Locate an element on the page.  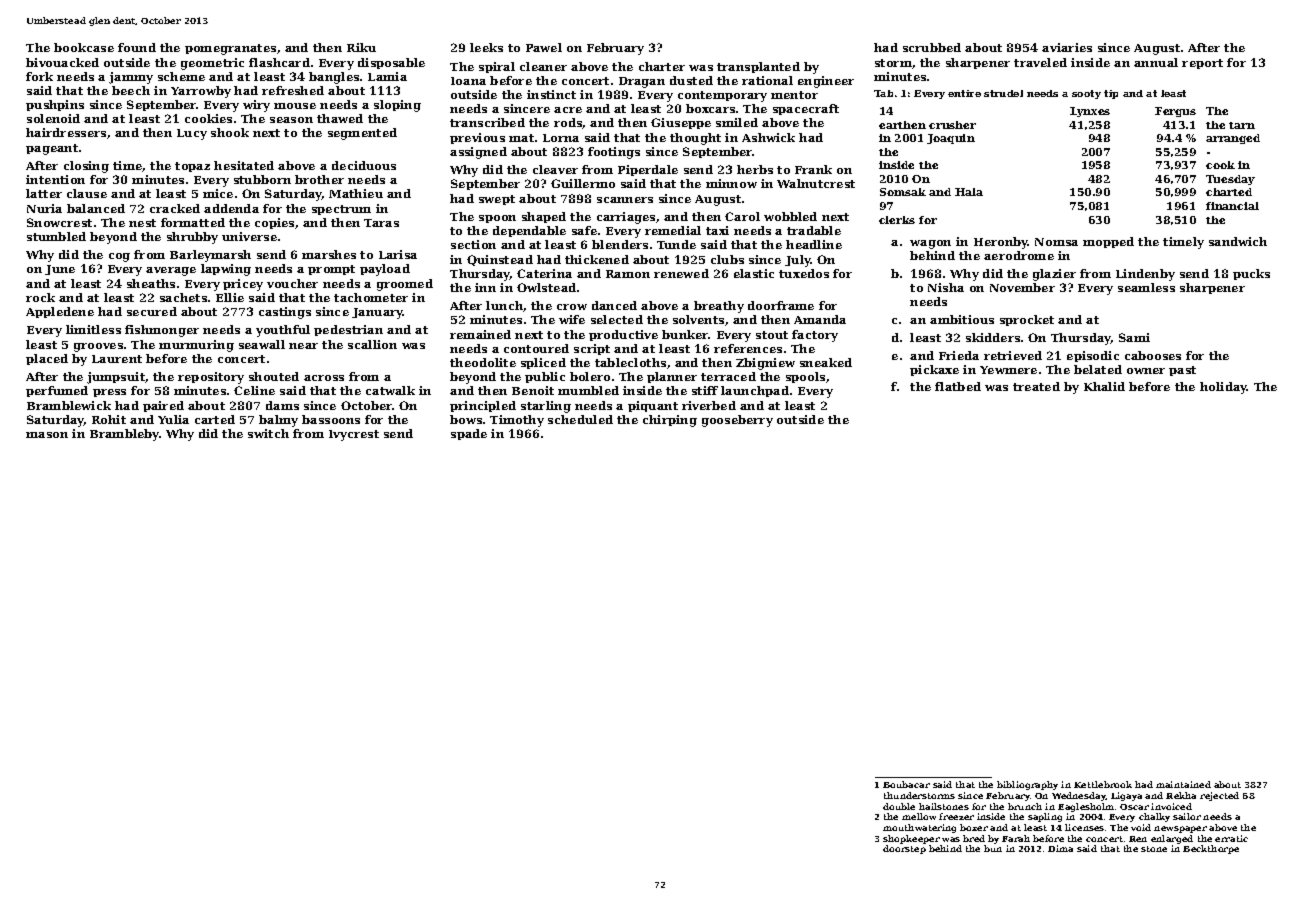
geometric is located at coordinates (212, 64).
